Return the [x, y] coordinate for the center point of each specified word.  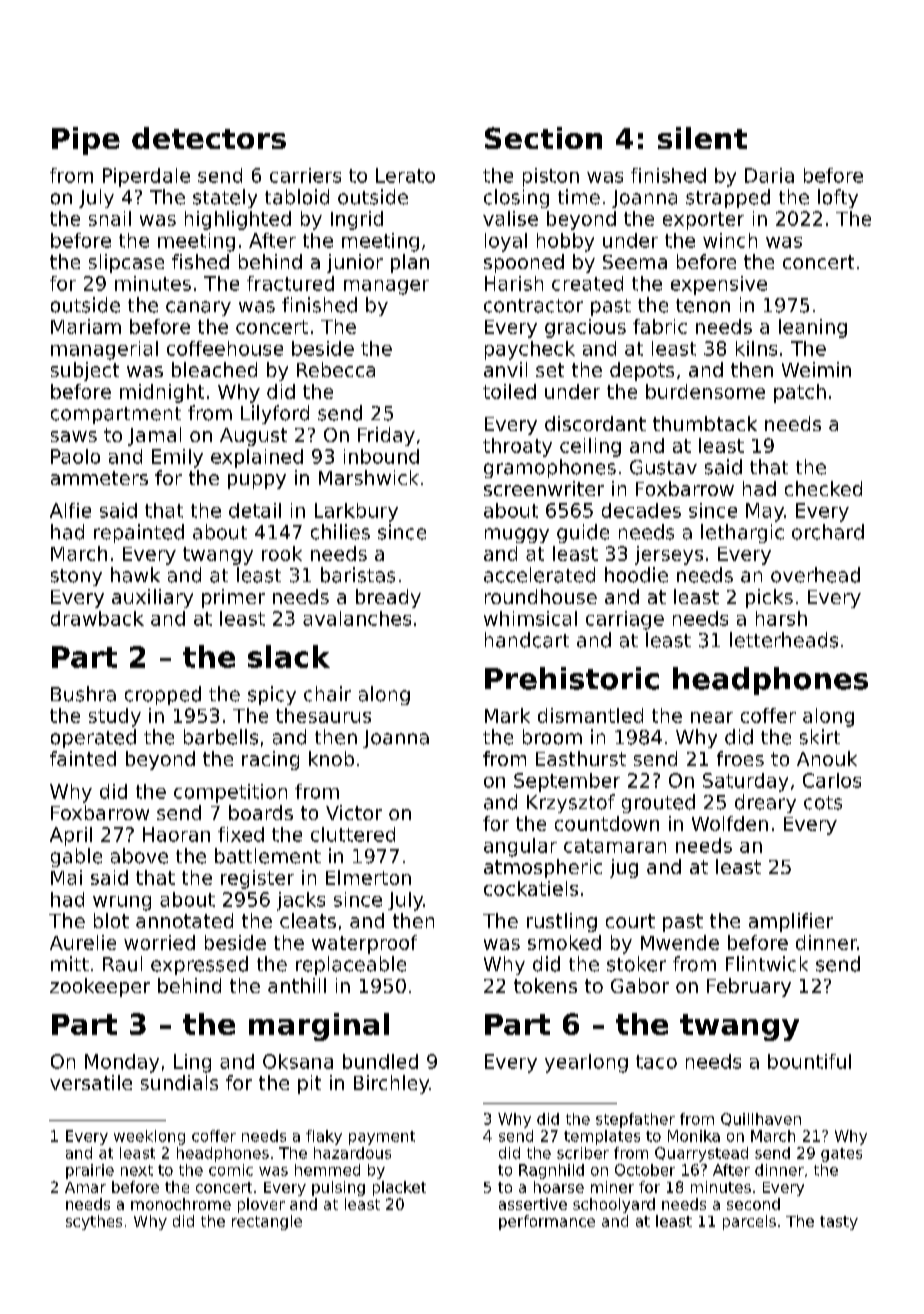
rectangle [267, 1222]
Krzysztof [571, 803]
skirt [820, 737]
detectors [209, 138]
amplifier [791, 922]
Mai [66, 877]
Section [543, 138]
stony [76, 577]
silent [702, 138]
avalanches [357, 618]
